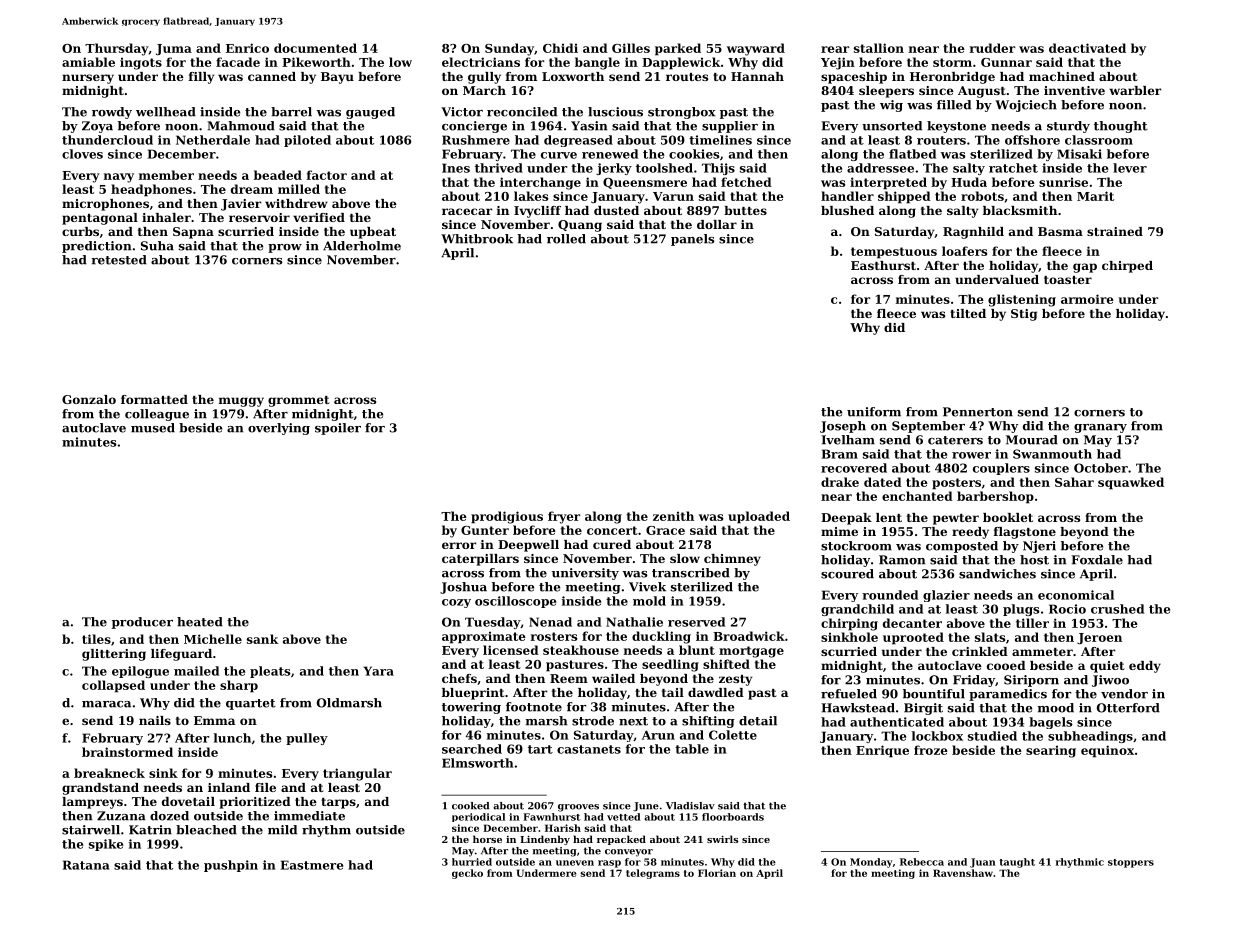 The width and height of the screenshot is (1233, 952). I want to click on mold, so click(649, 601).
